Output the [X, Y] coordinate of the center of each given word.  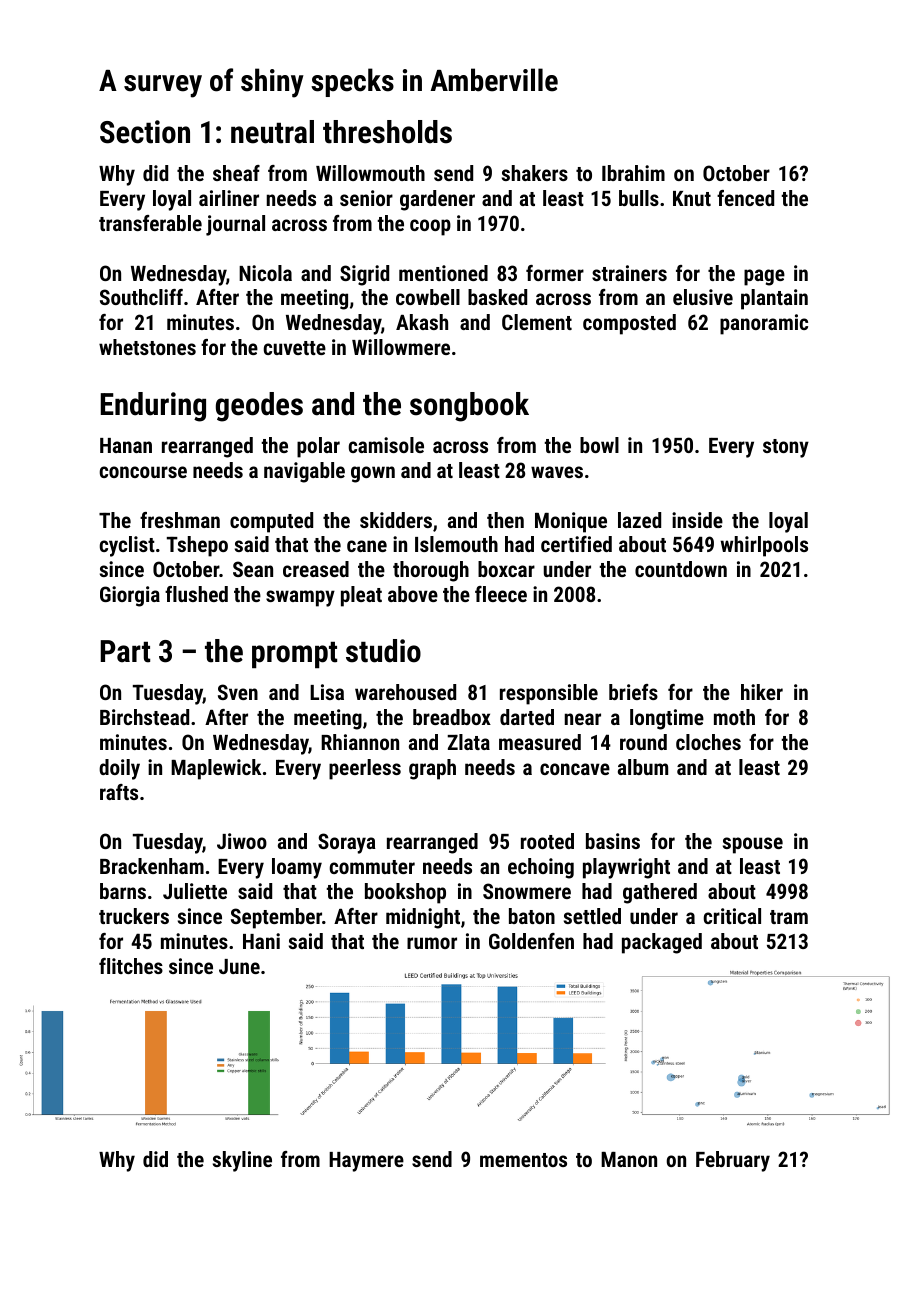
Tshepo [197, 546]
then [505, 520]
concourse [143, 472]
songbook [469, 407]
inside [697, 520]
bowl [599, 445]
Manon [629, 1159]
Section [145, 132]
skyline [242, 1161]
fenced [745, 198]
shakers [535, 173]
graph [432, 769]
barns [123, 891]
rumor [432, 943]
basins [613, 841]
